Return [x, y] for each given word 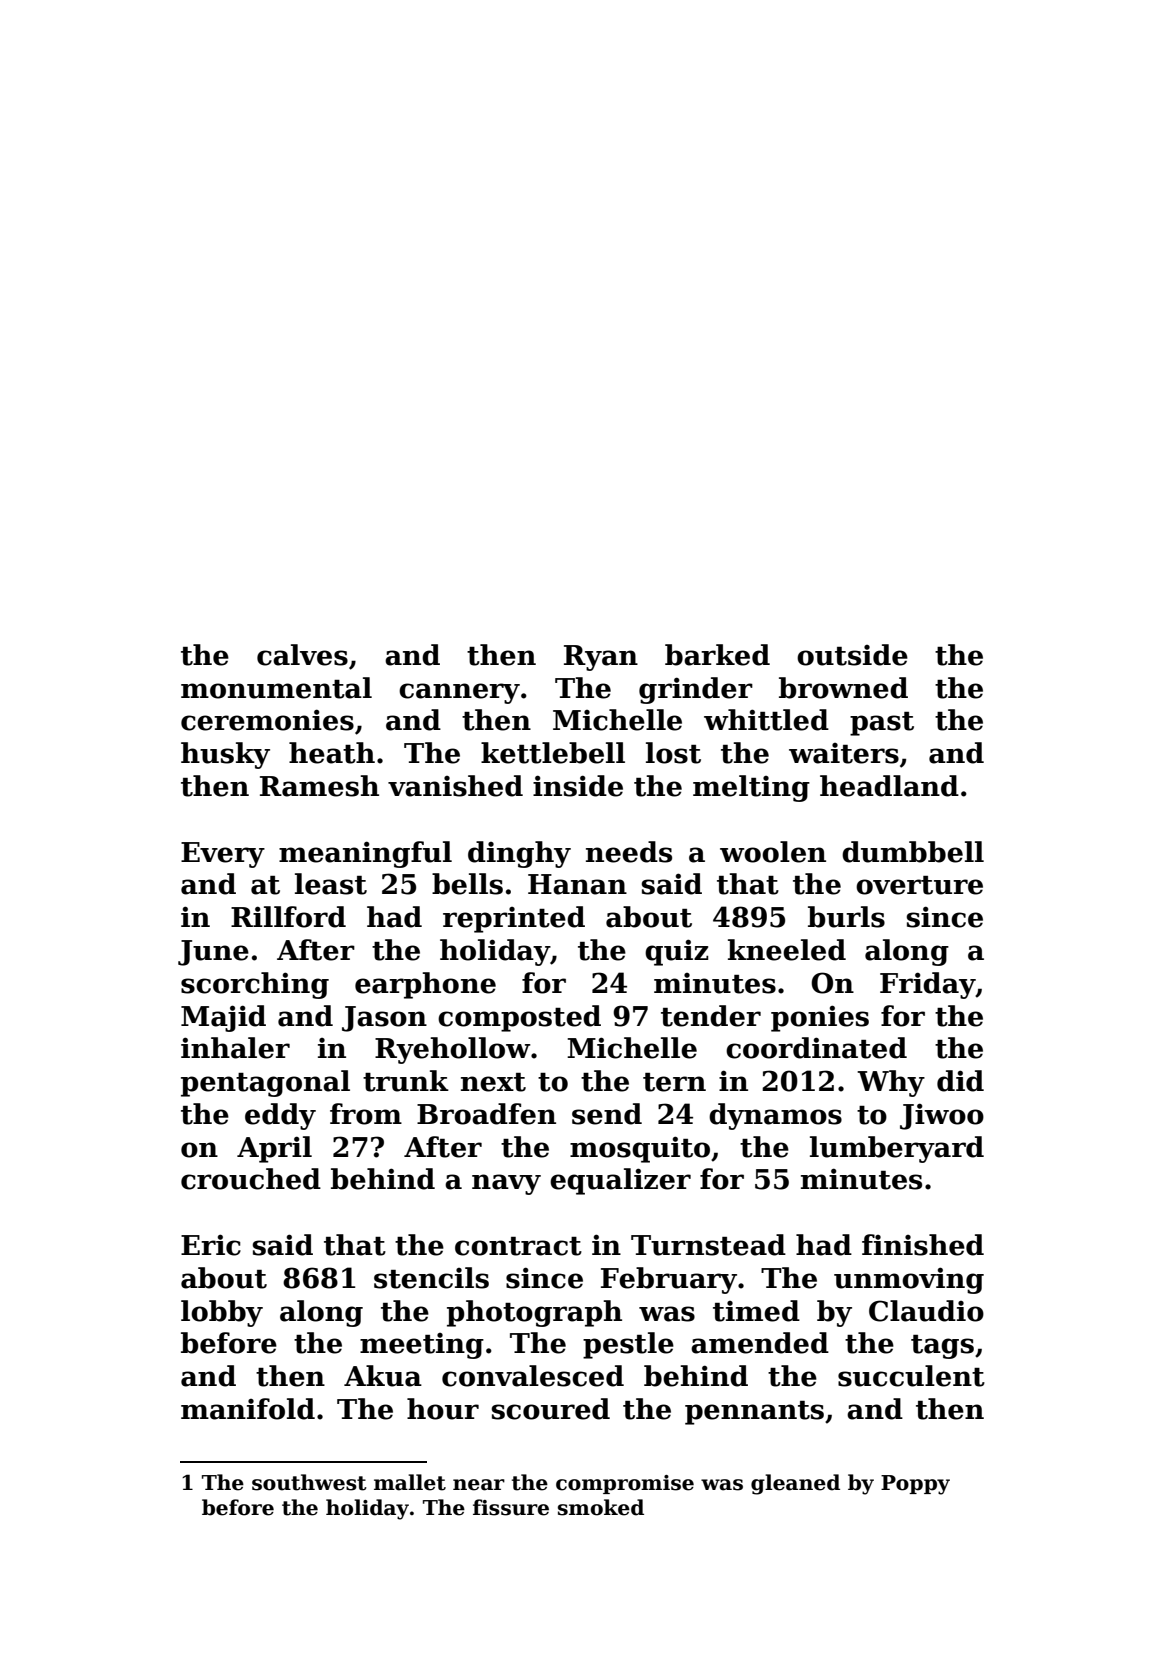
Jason [384, 1019]
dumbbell [913, 852]
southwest [309, 1482]
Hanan [577, 884]
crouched [251, 1179]
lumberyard [897, 1149]
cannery [459, 693]
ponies [820, 1018]
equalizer [620, 1181]
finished [923, 1245]
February [669, 1280]
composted [519, 1018]
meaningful [365, 854]
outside [852, 655]
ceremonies [267, 720]
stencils [431, 1278]
